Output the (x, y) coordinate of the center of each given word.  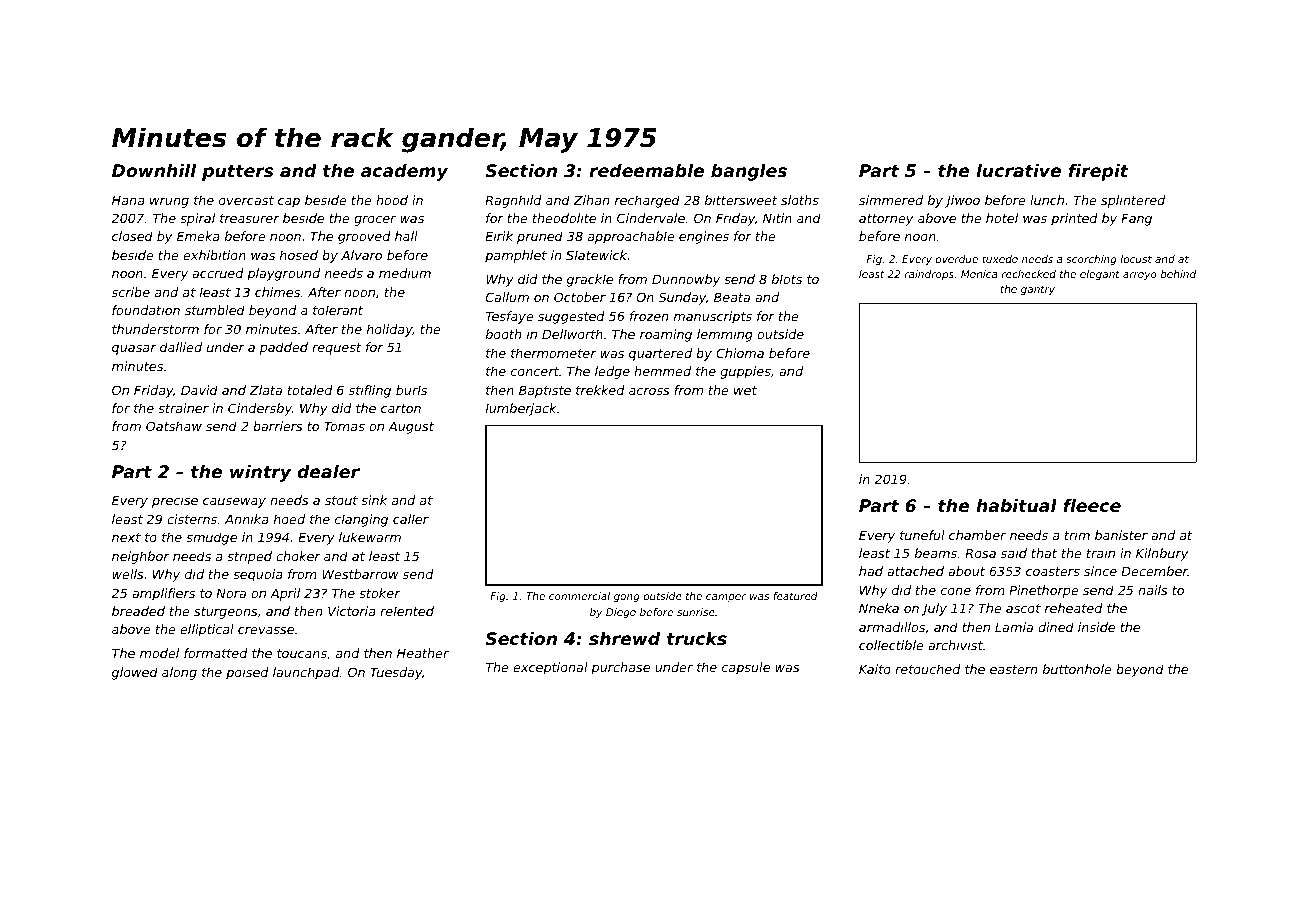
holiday (389, 330)
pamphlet (516, 256)
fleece (1092, 505)
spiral (197, 219)
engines (704, 237)
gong (627, 598)
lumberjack (521, 409)
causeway (234, 503)
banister (1121, 535)
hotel (1002, 218)
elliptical (207, 630)
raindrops (929, 275)
